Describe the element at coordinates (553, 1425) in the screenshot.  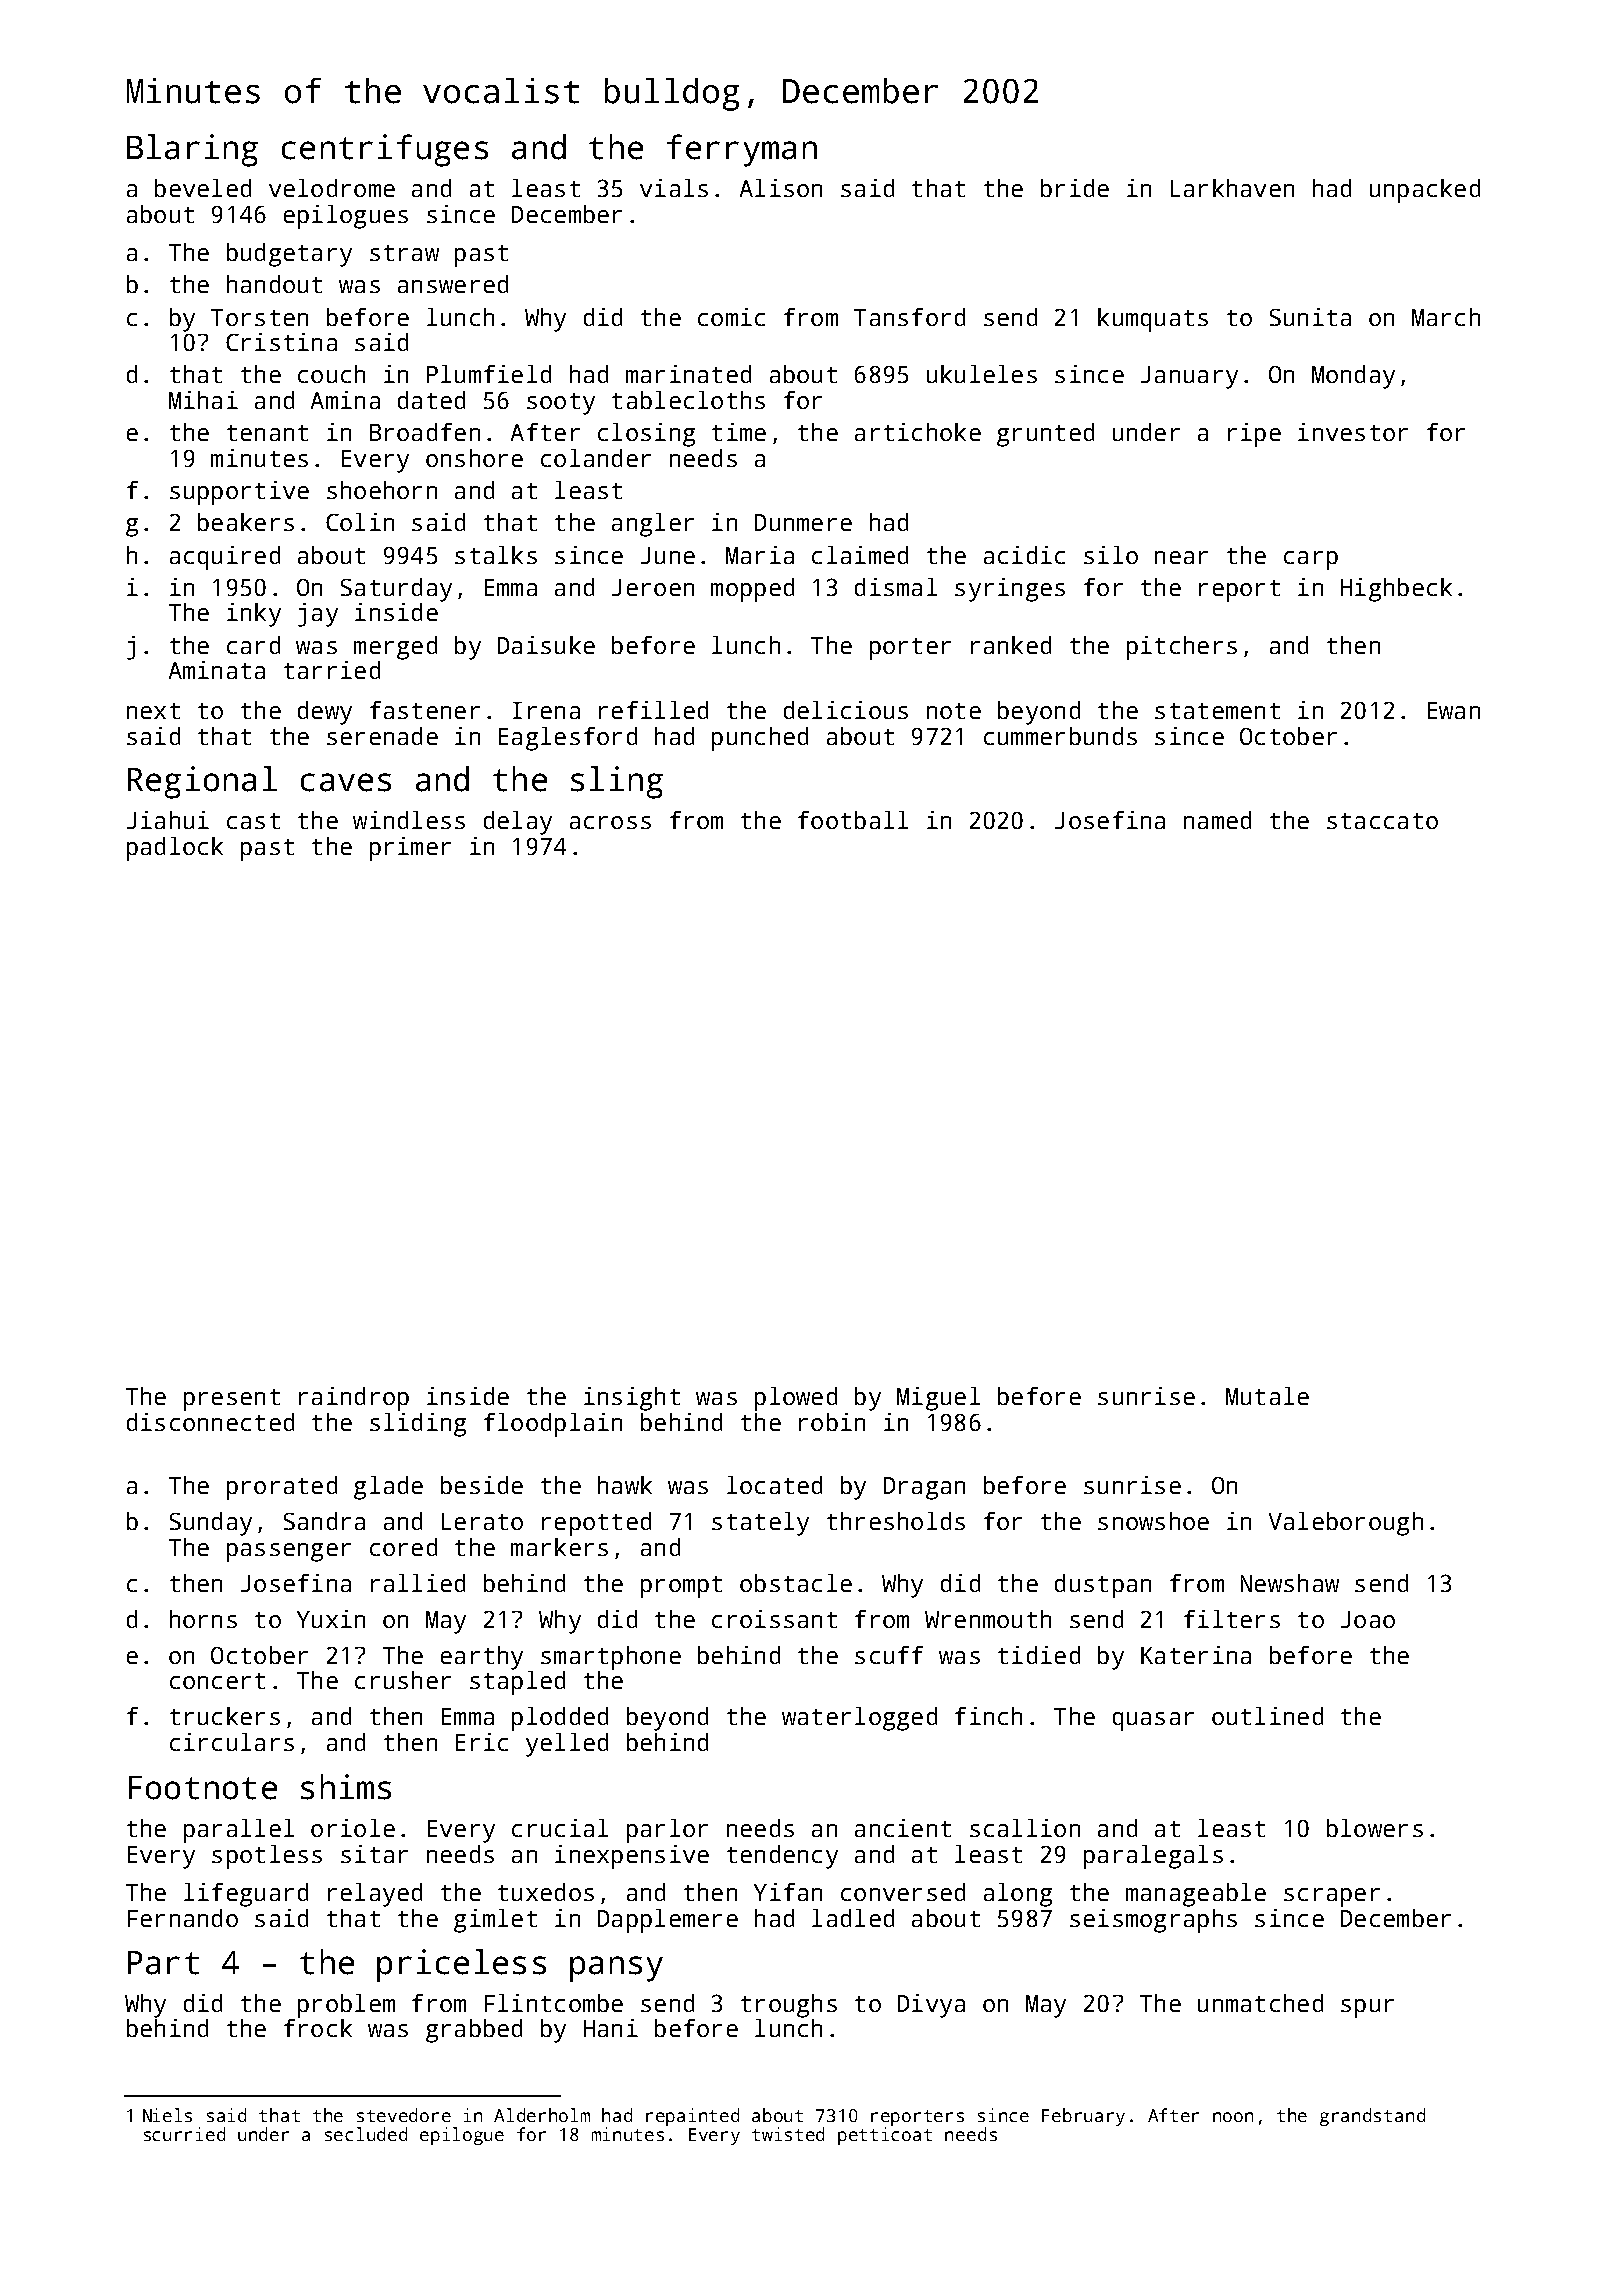
I see `floodplain` at that location.
